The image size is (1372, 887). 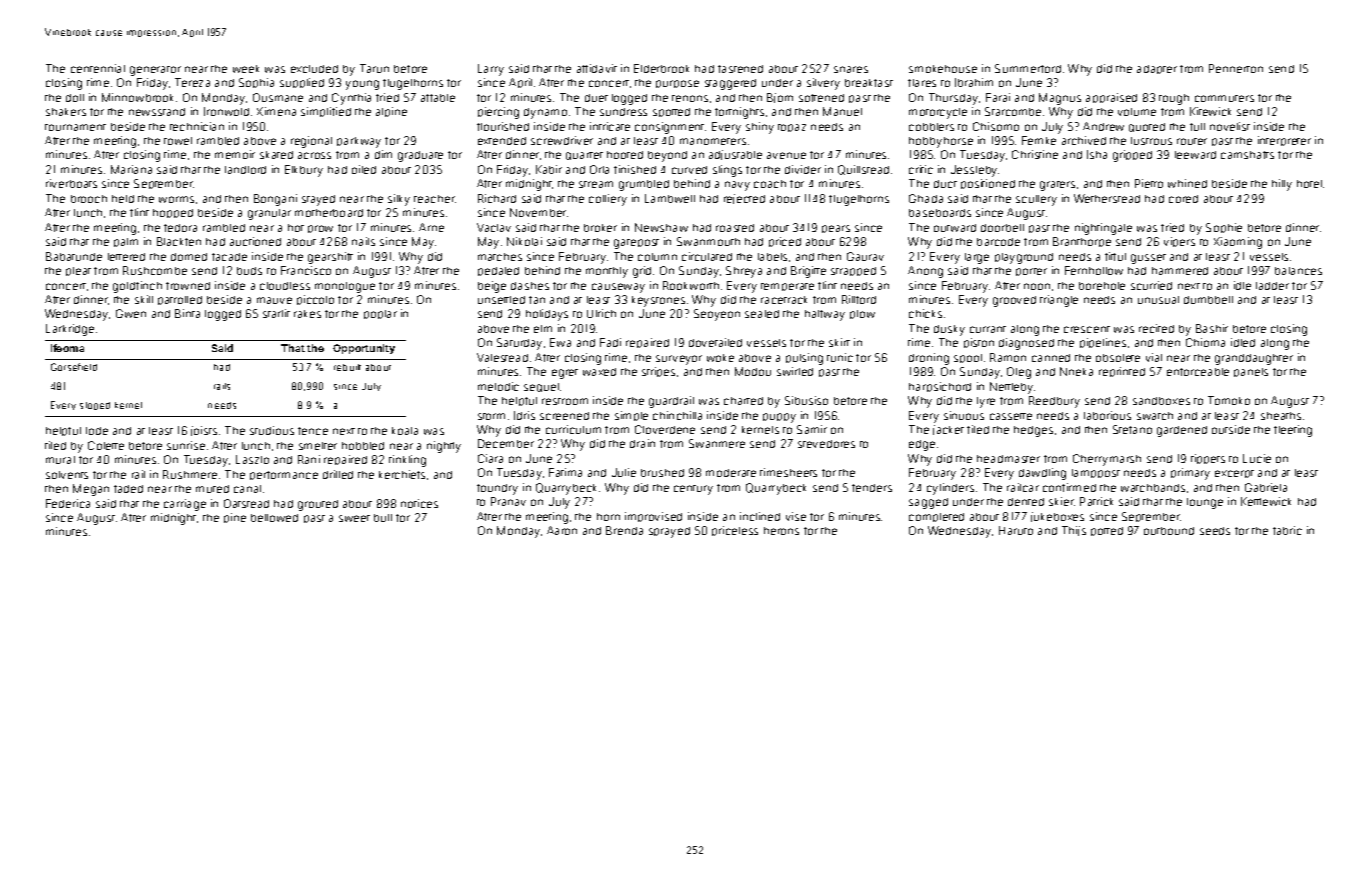 What do you see at coordinates (1238, 243) in the screenshot?
I see `Xiaoming` at bounding box center [1238, 243].
